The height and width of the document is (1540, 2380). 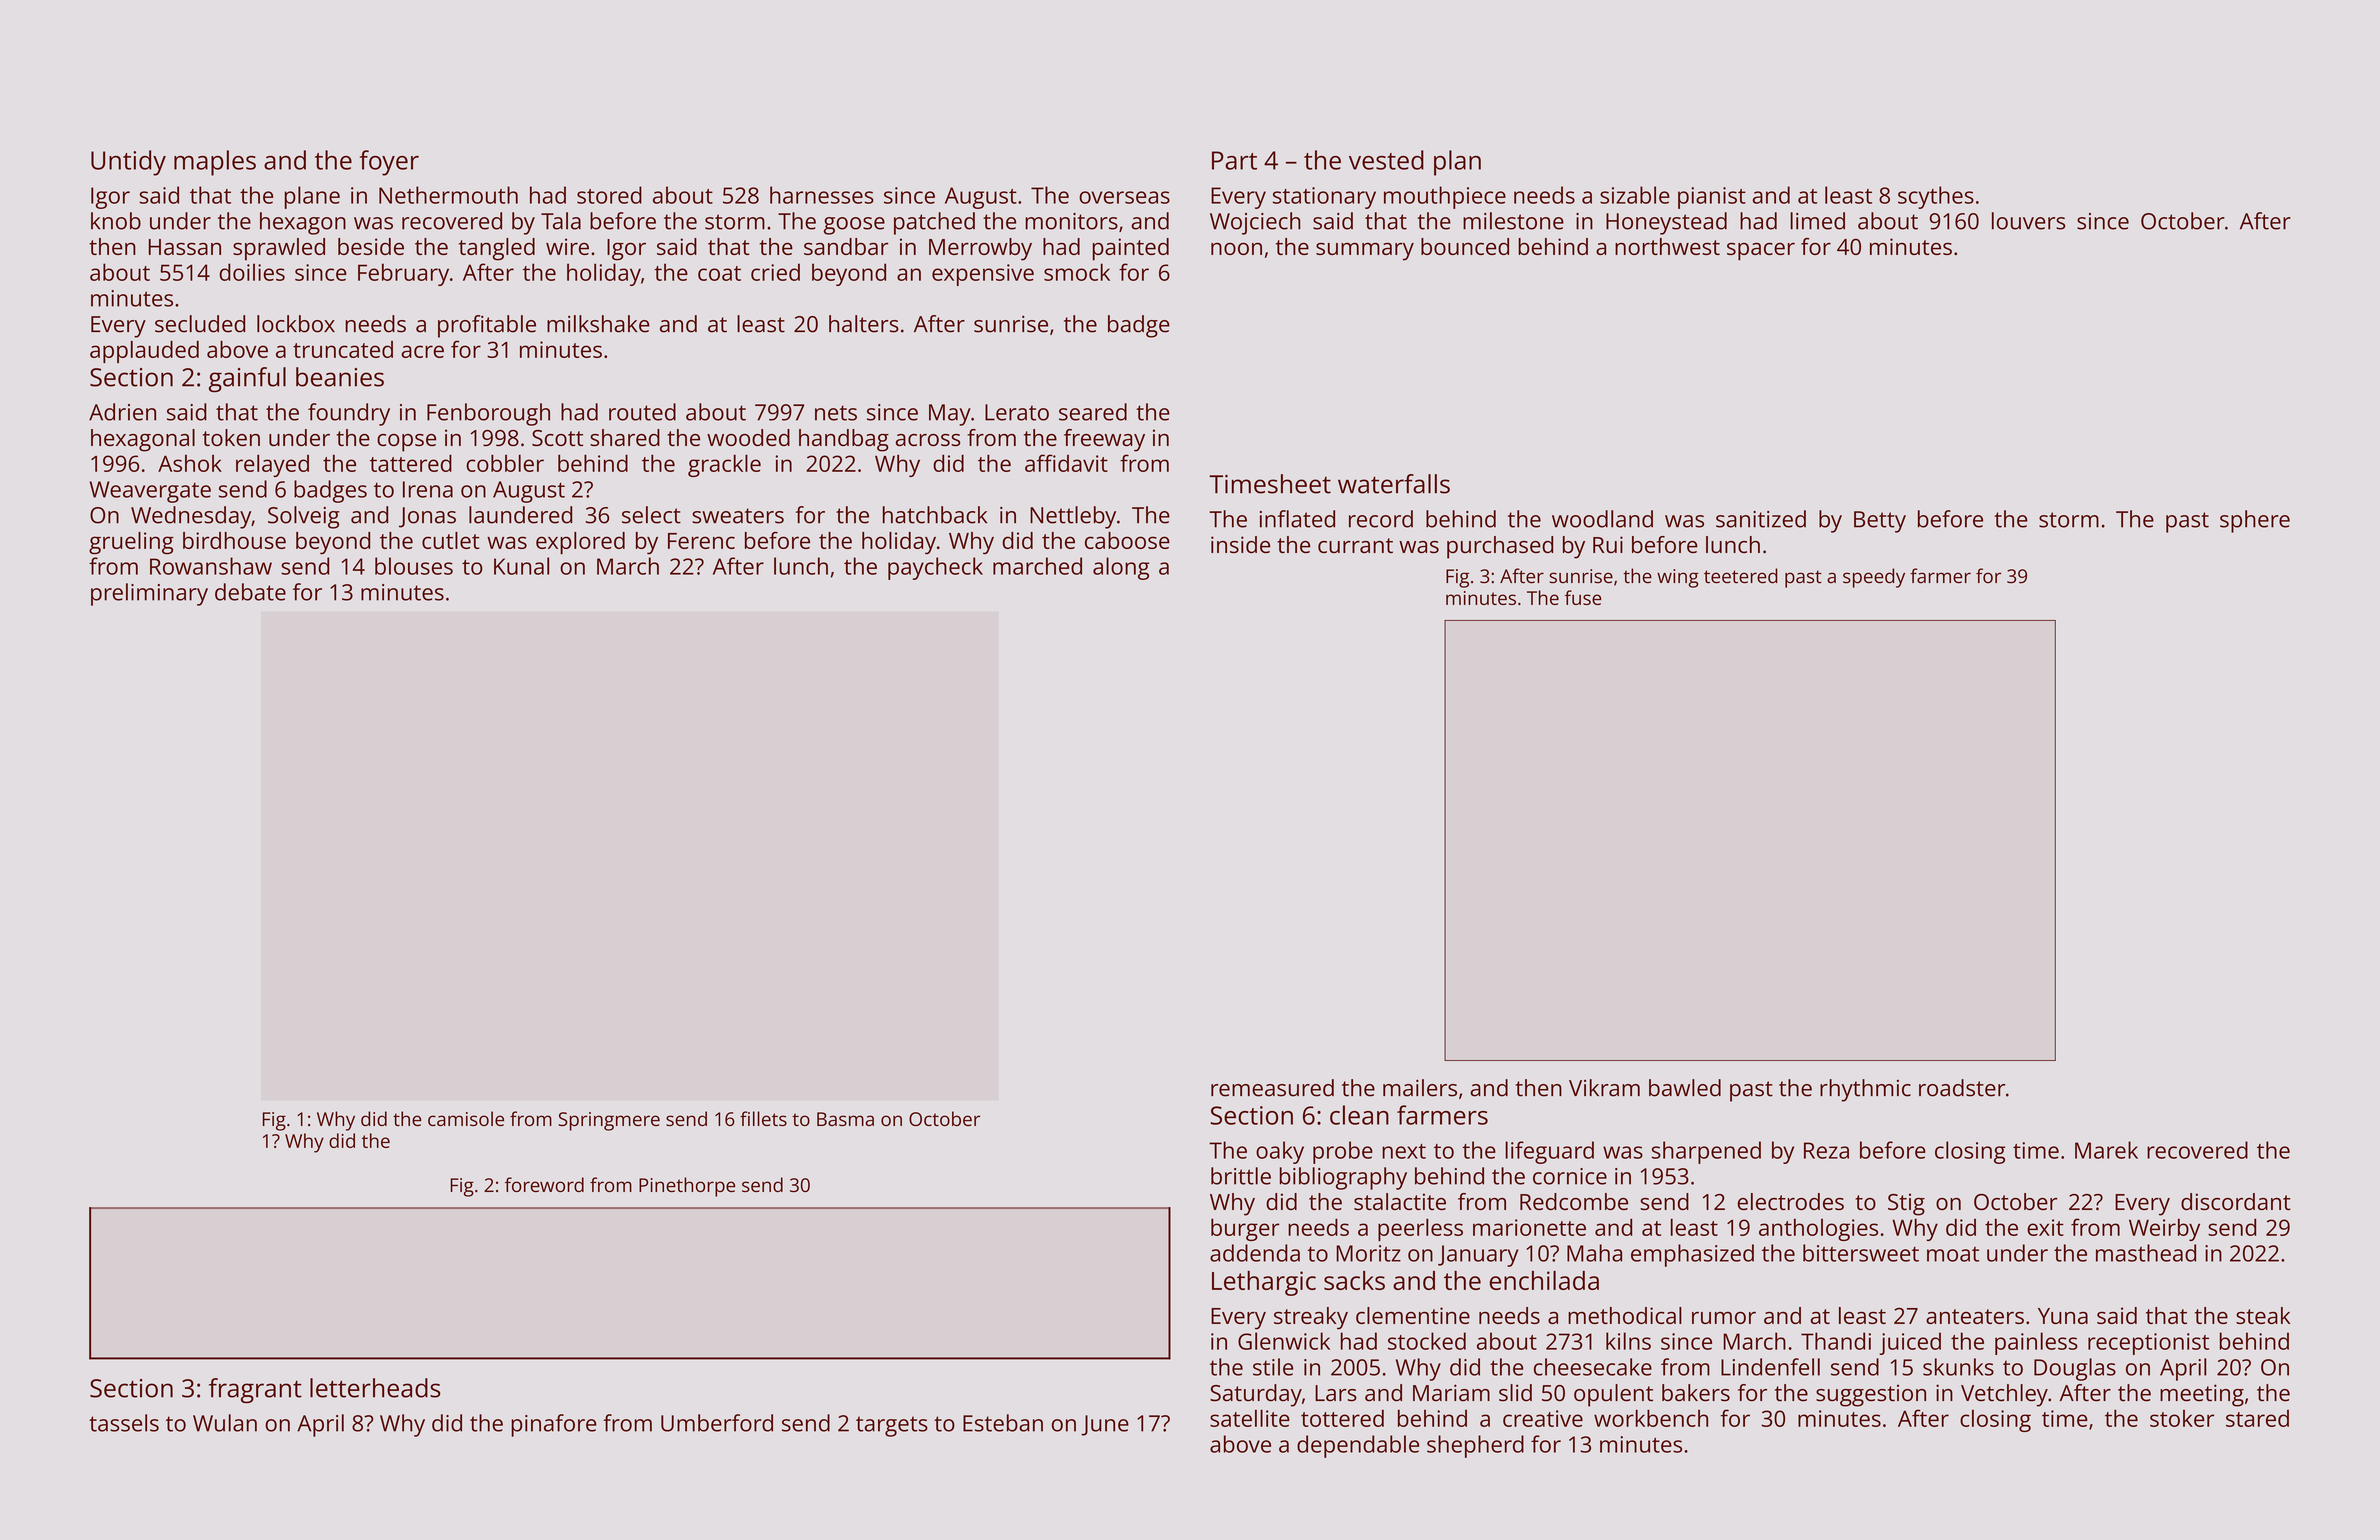 I want to click on Springmere, so click(x=609, y=1121).
